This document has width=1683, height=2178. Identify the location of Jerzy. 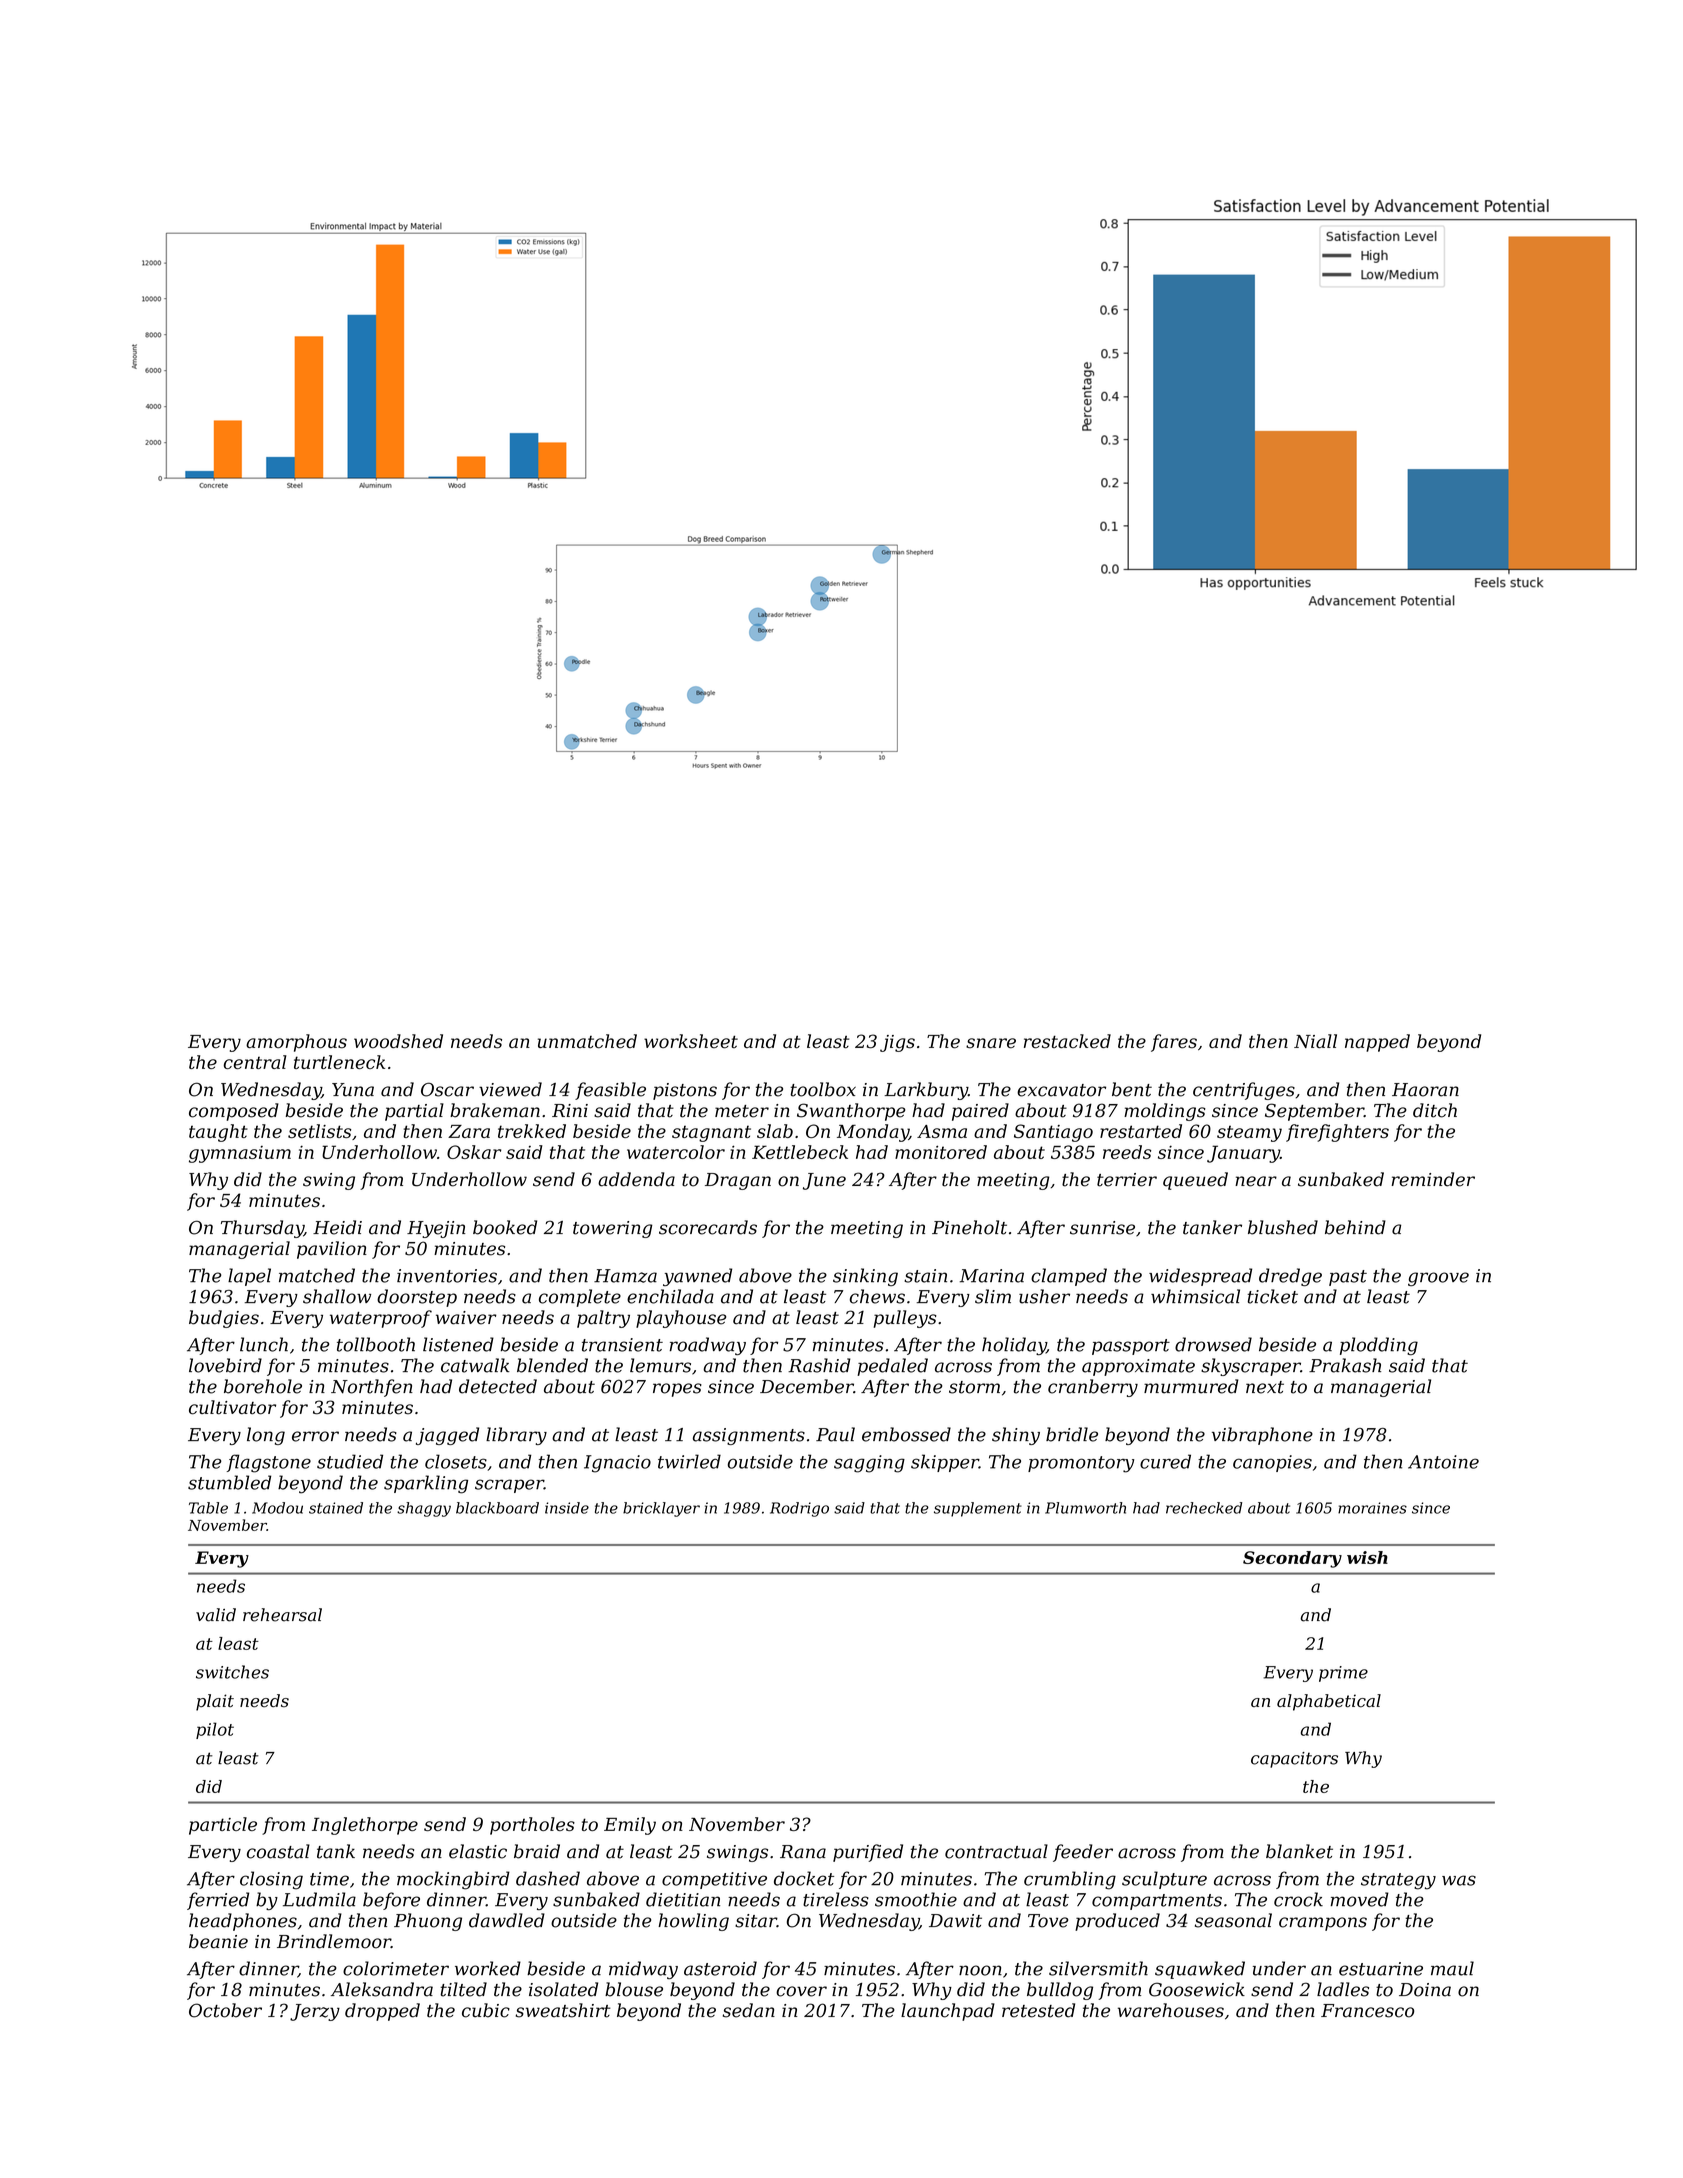
(315, 2012).
